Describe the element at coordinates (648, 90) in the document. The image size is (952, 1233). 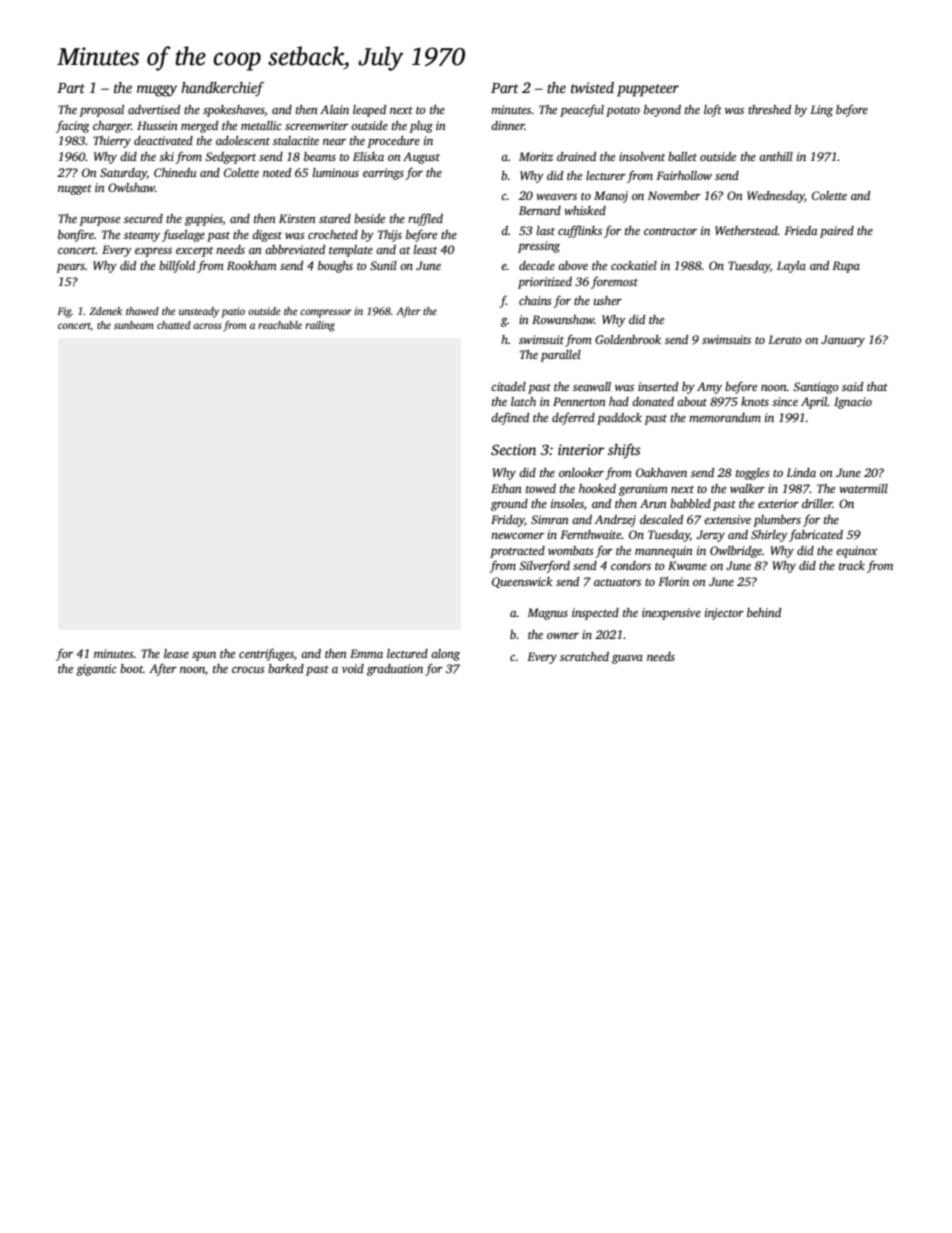
I see `puppeteer` at that location.
